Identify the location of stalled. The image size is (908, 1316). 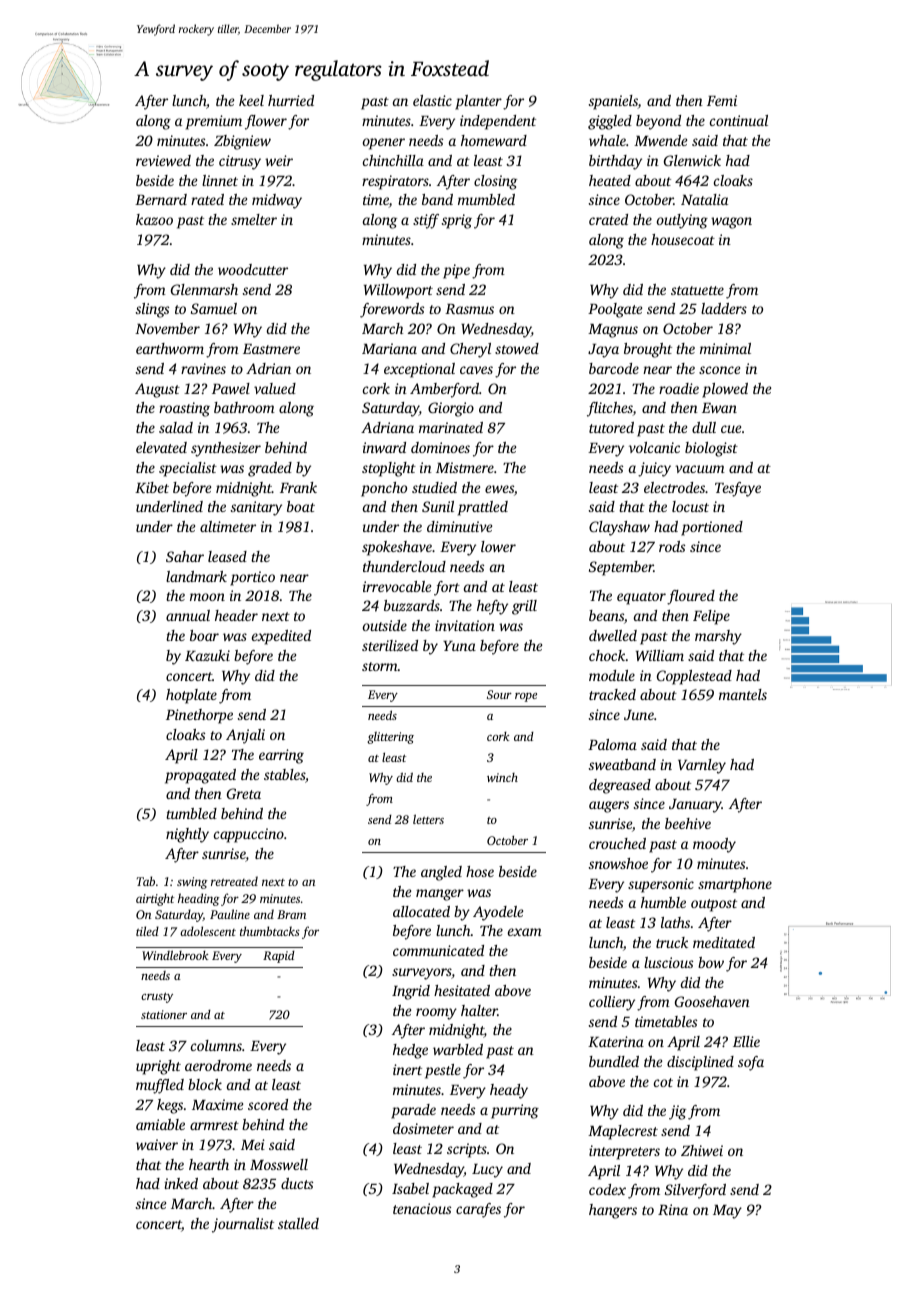
(298, 1223).
